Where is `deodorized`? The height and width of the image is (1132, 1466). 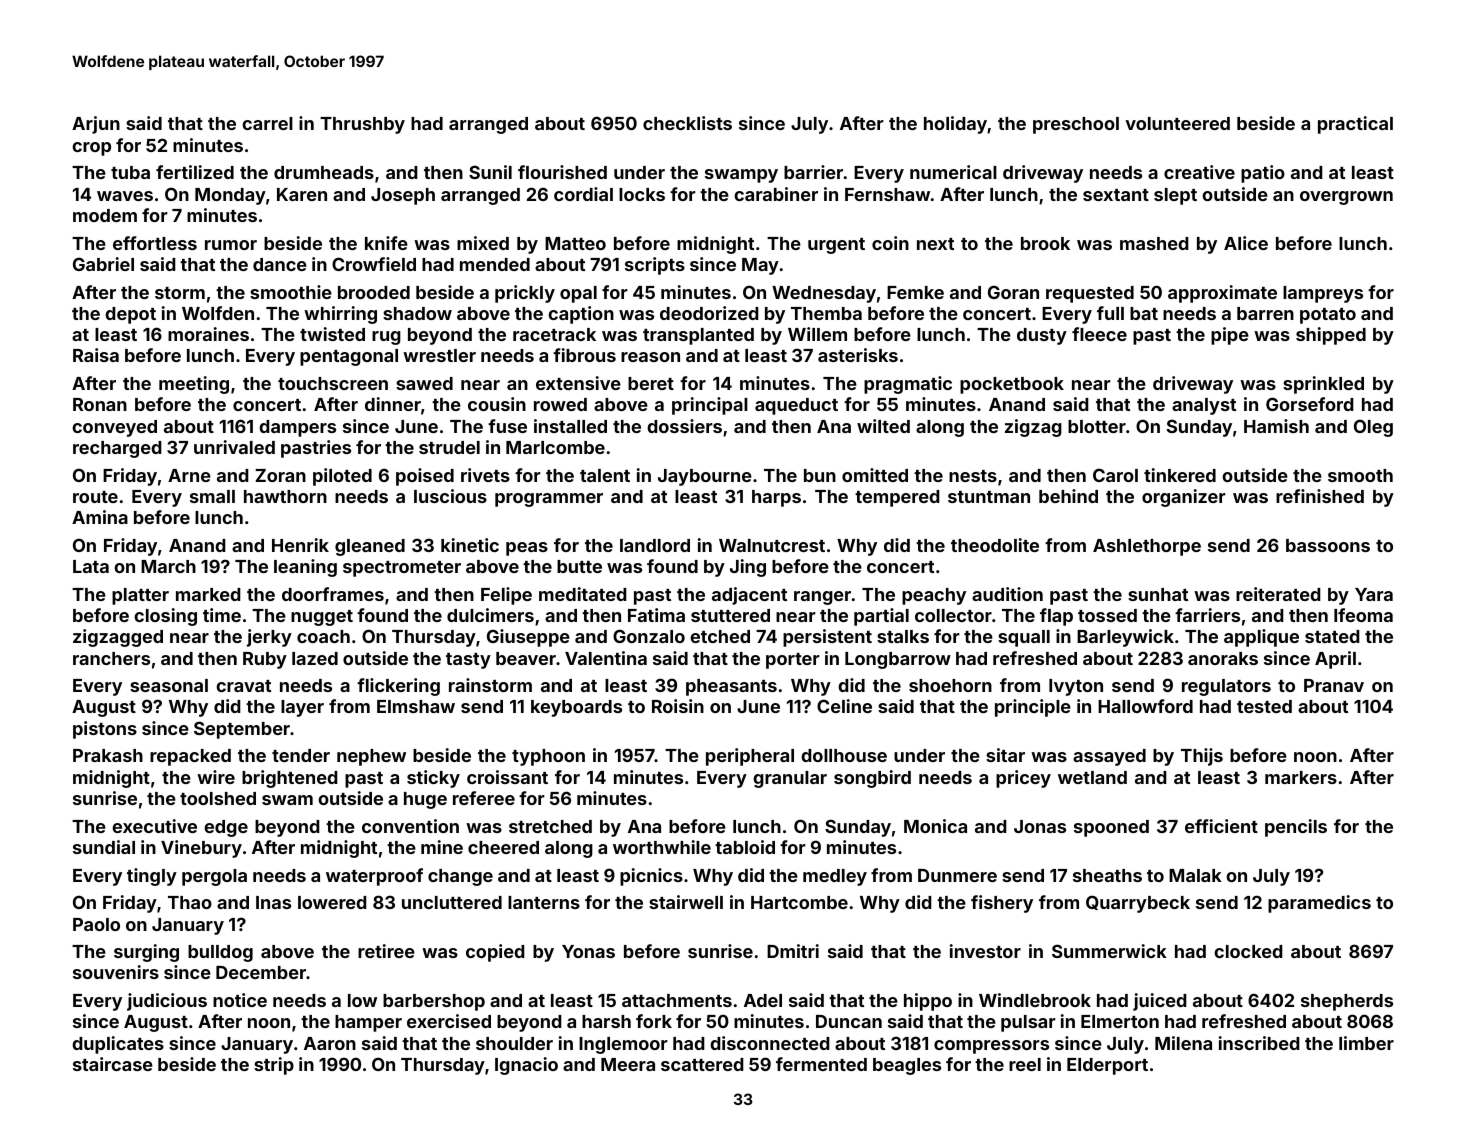
deodorized is located at coordinates (709, 313).
